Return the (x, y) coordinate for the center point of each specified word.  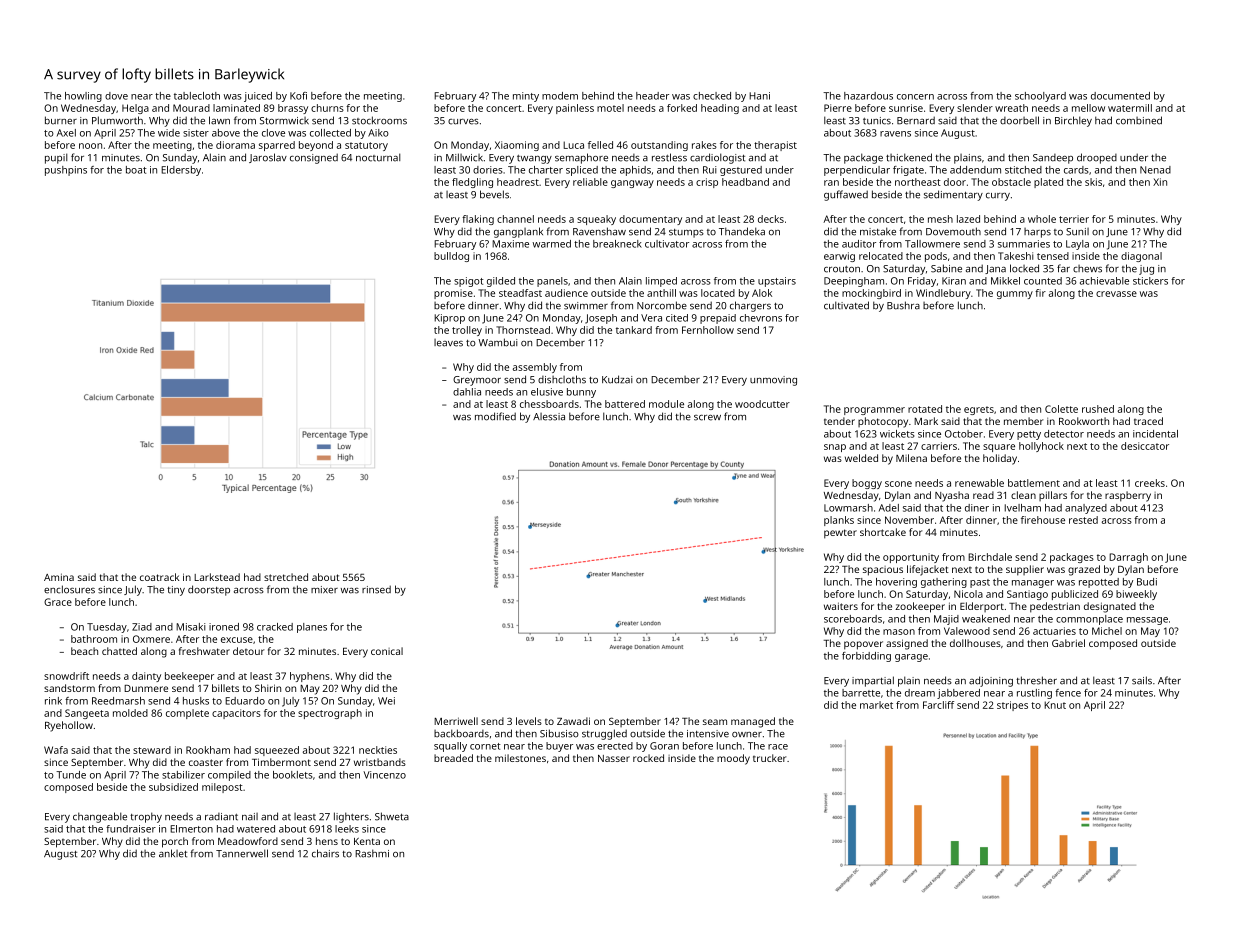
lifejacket (928, 570)
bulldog (451, 257)
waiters (841, 606)
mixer (324, 590)
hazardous (868, 96)
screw (707, 418)
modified (495, 416)
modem (560, 96)
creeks (1150, 483)
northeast (918, 182)
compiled (229, 776)
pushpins (66, 171)
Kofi (298, 96)
